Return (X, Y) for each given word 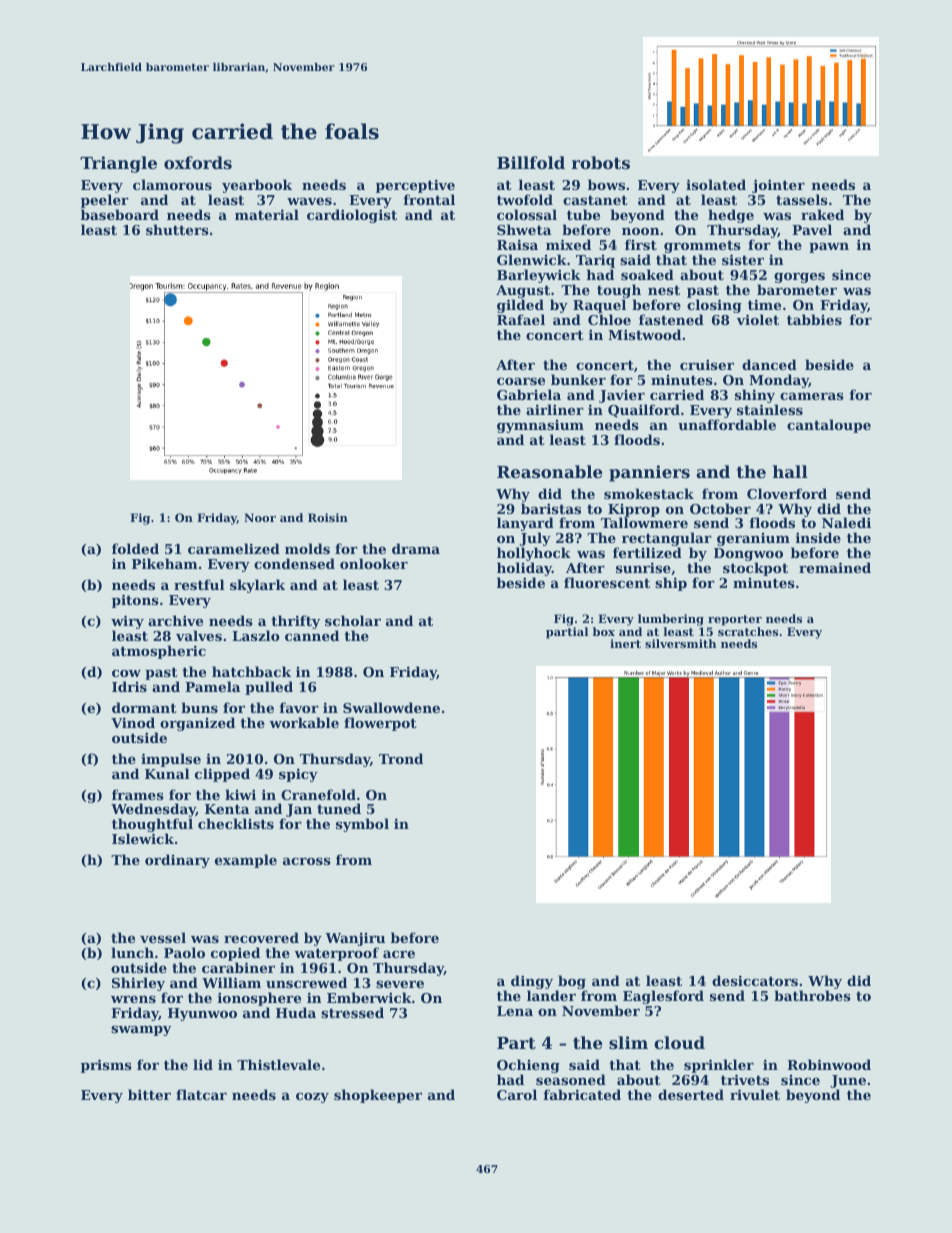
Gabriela (529, 394)
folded (135, 548)
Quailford (644, 411)
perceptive (415, 186)
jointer (778, 186)
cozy (312, 1098)
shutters (177, 229)
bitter (149, 1094)
